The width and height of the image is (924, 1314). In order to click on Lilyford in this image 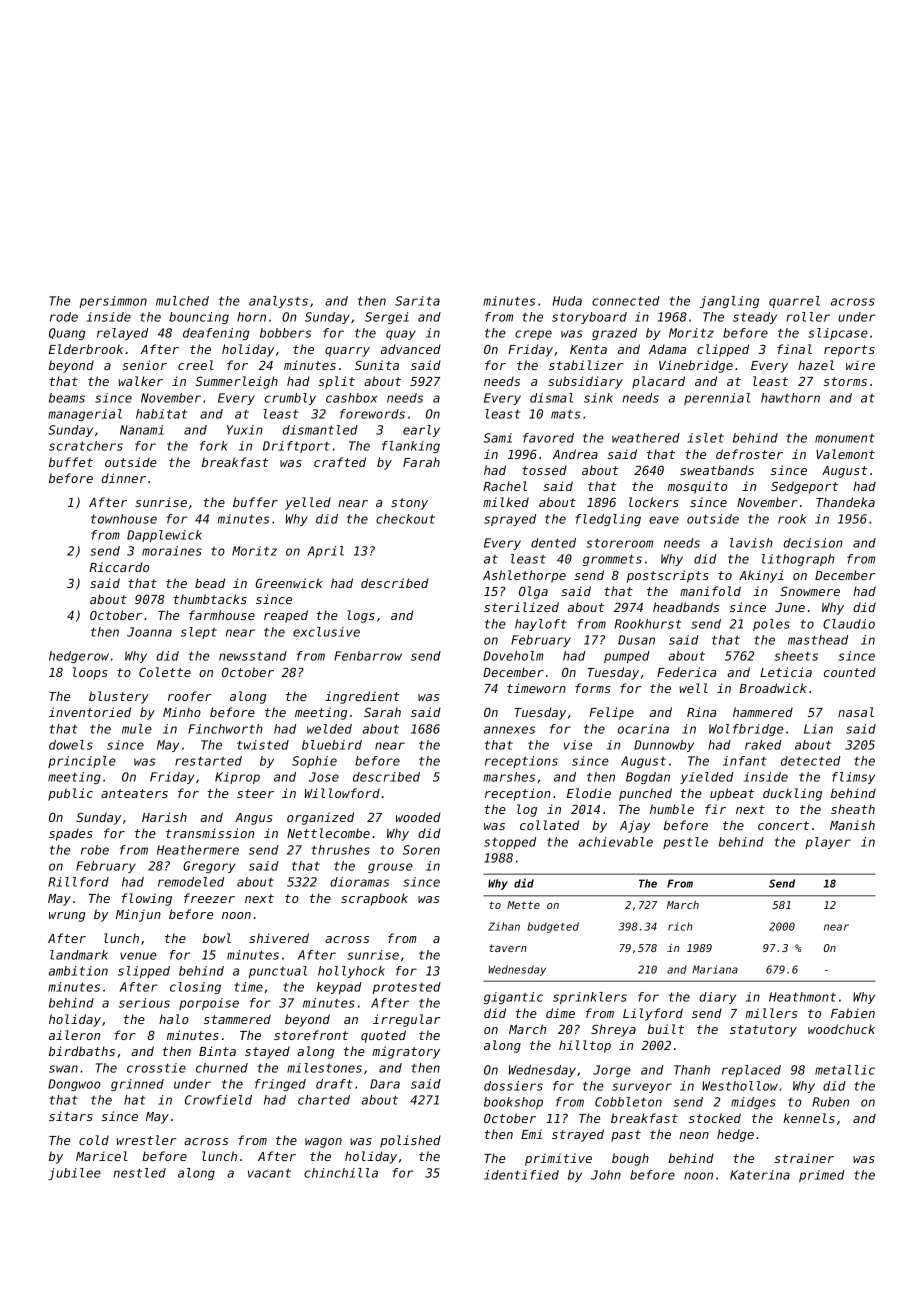, I will do `click(653, 1014)`.
